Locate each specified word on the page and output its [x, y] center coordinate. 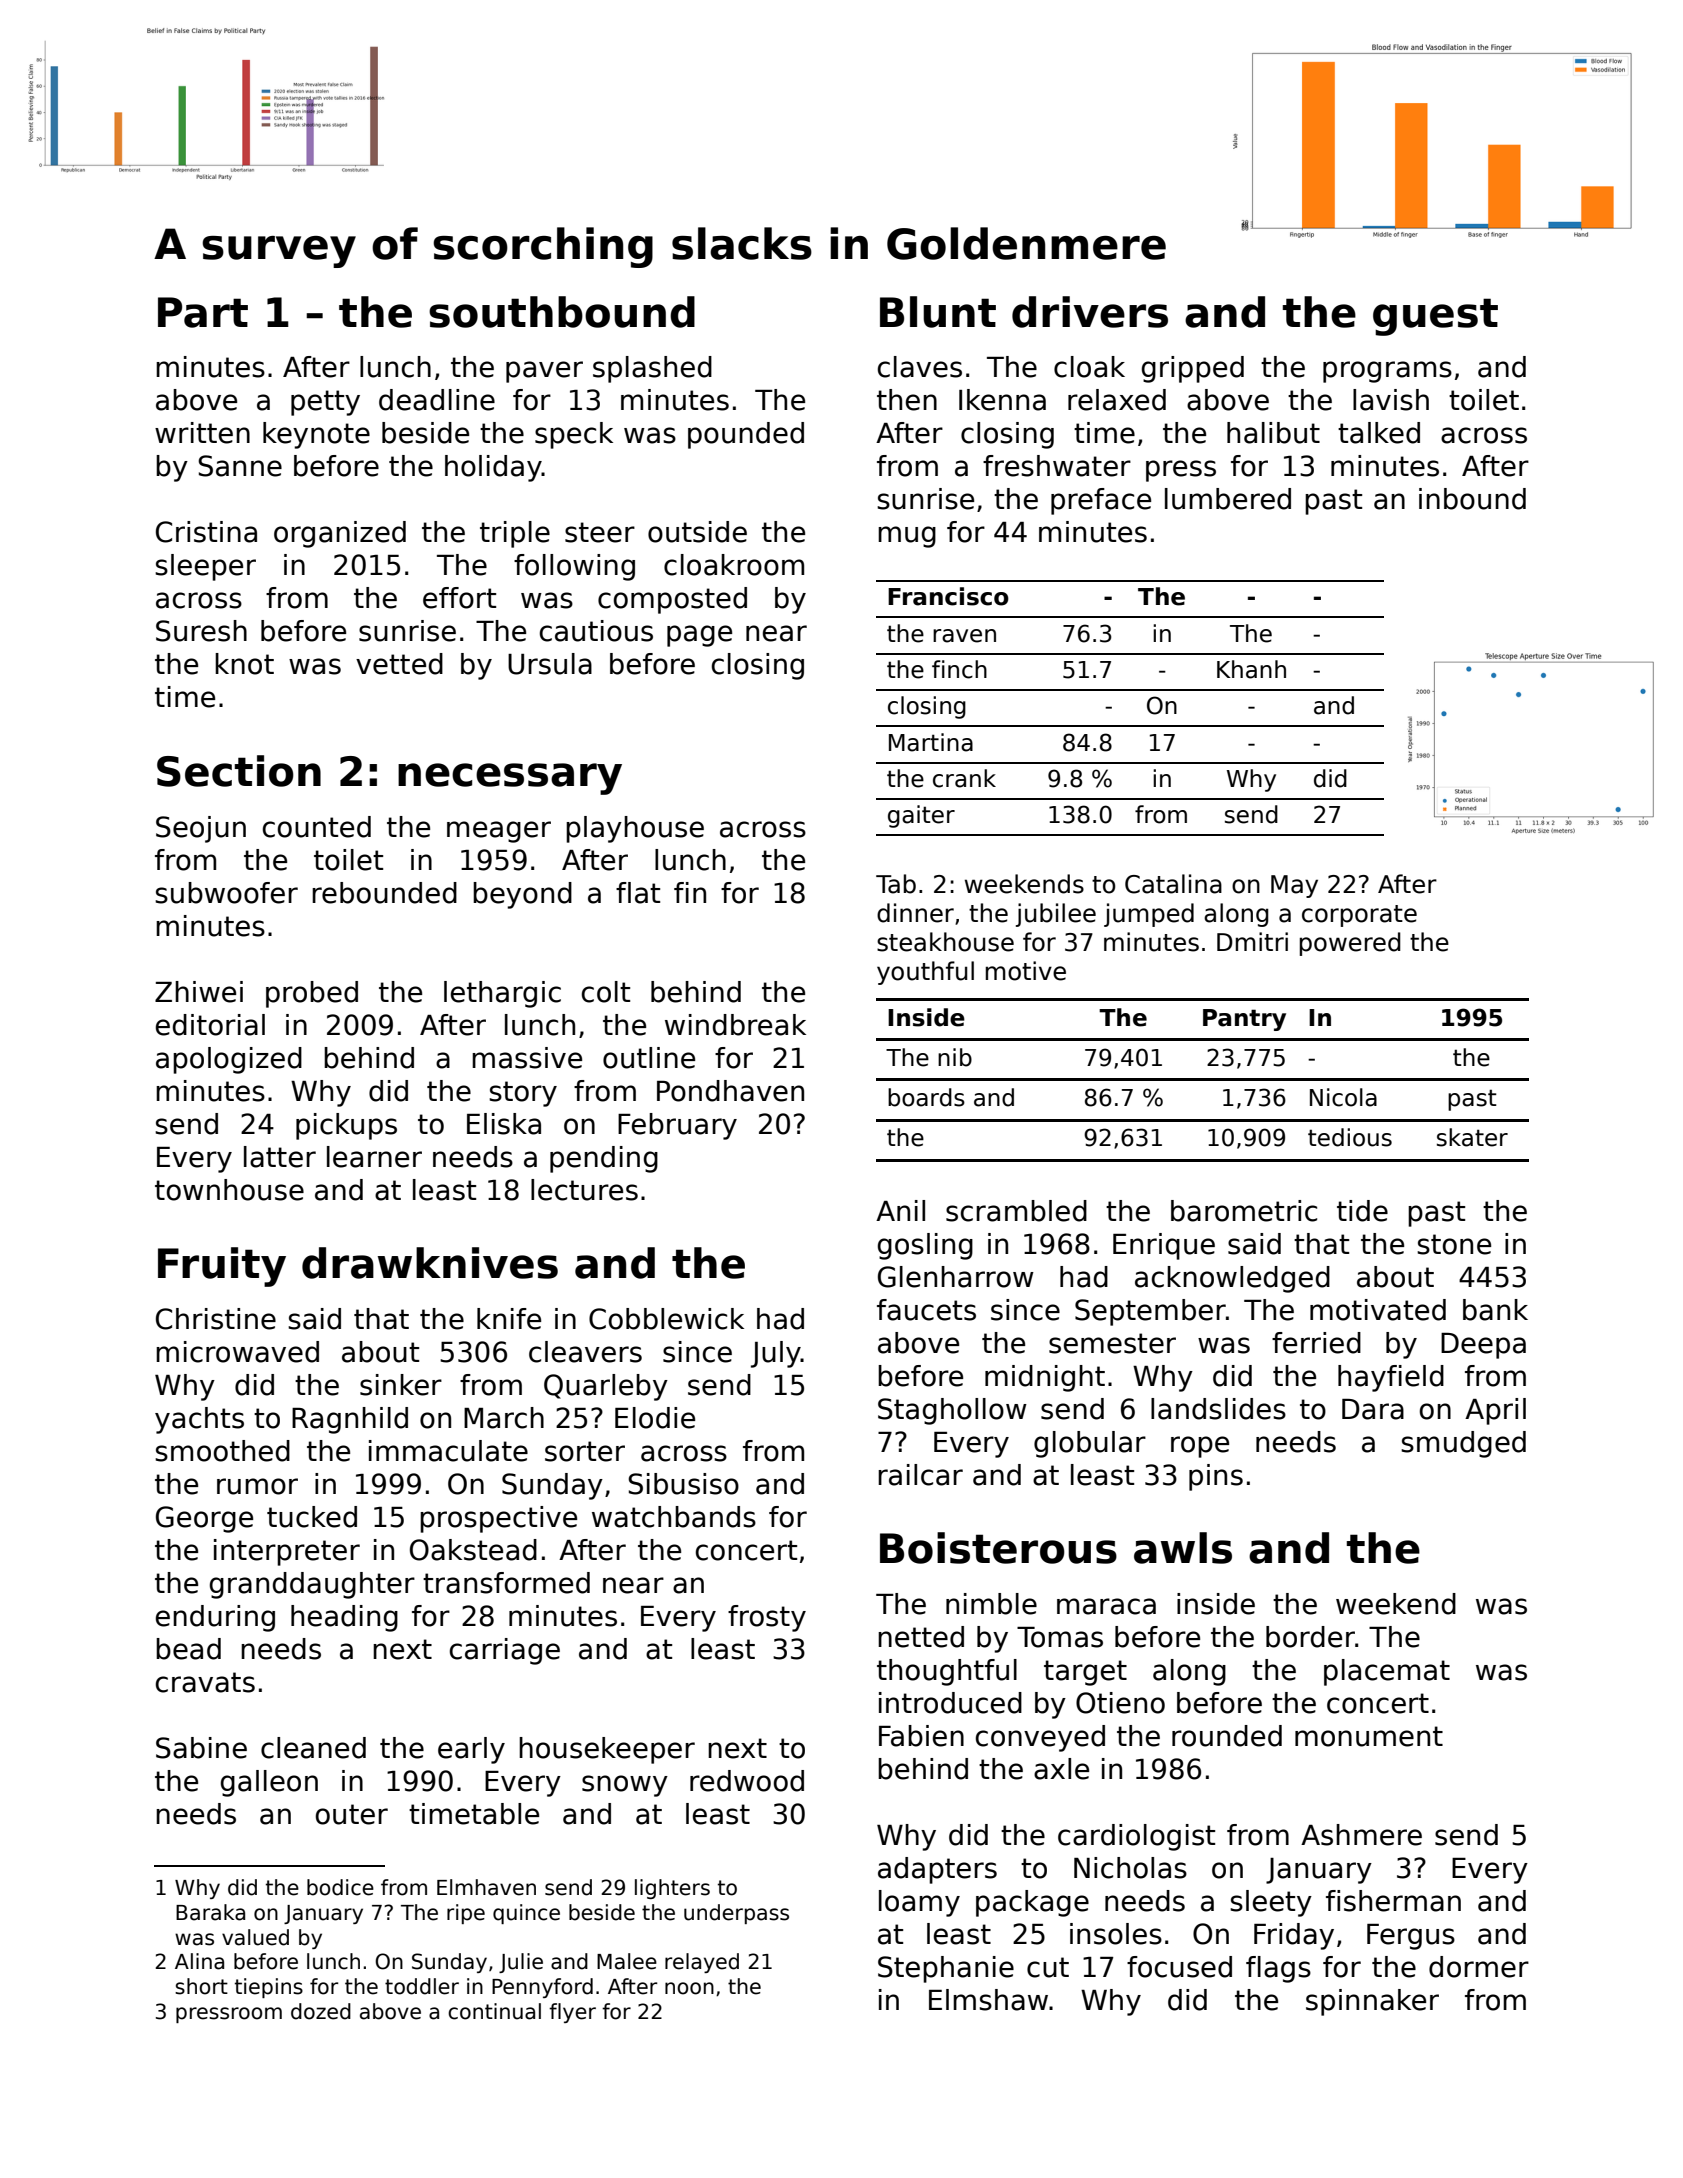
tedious [1350, 1137]
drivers [1090, 312]
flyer [572, 2013]
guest [1435, 317]
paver [544, 372]
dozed [321, 2011]
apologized [229, 1060]
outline [649, 1058]
